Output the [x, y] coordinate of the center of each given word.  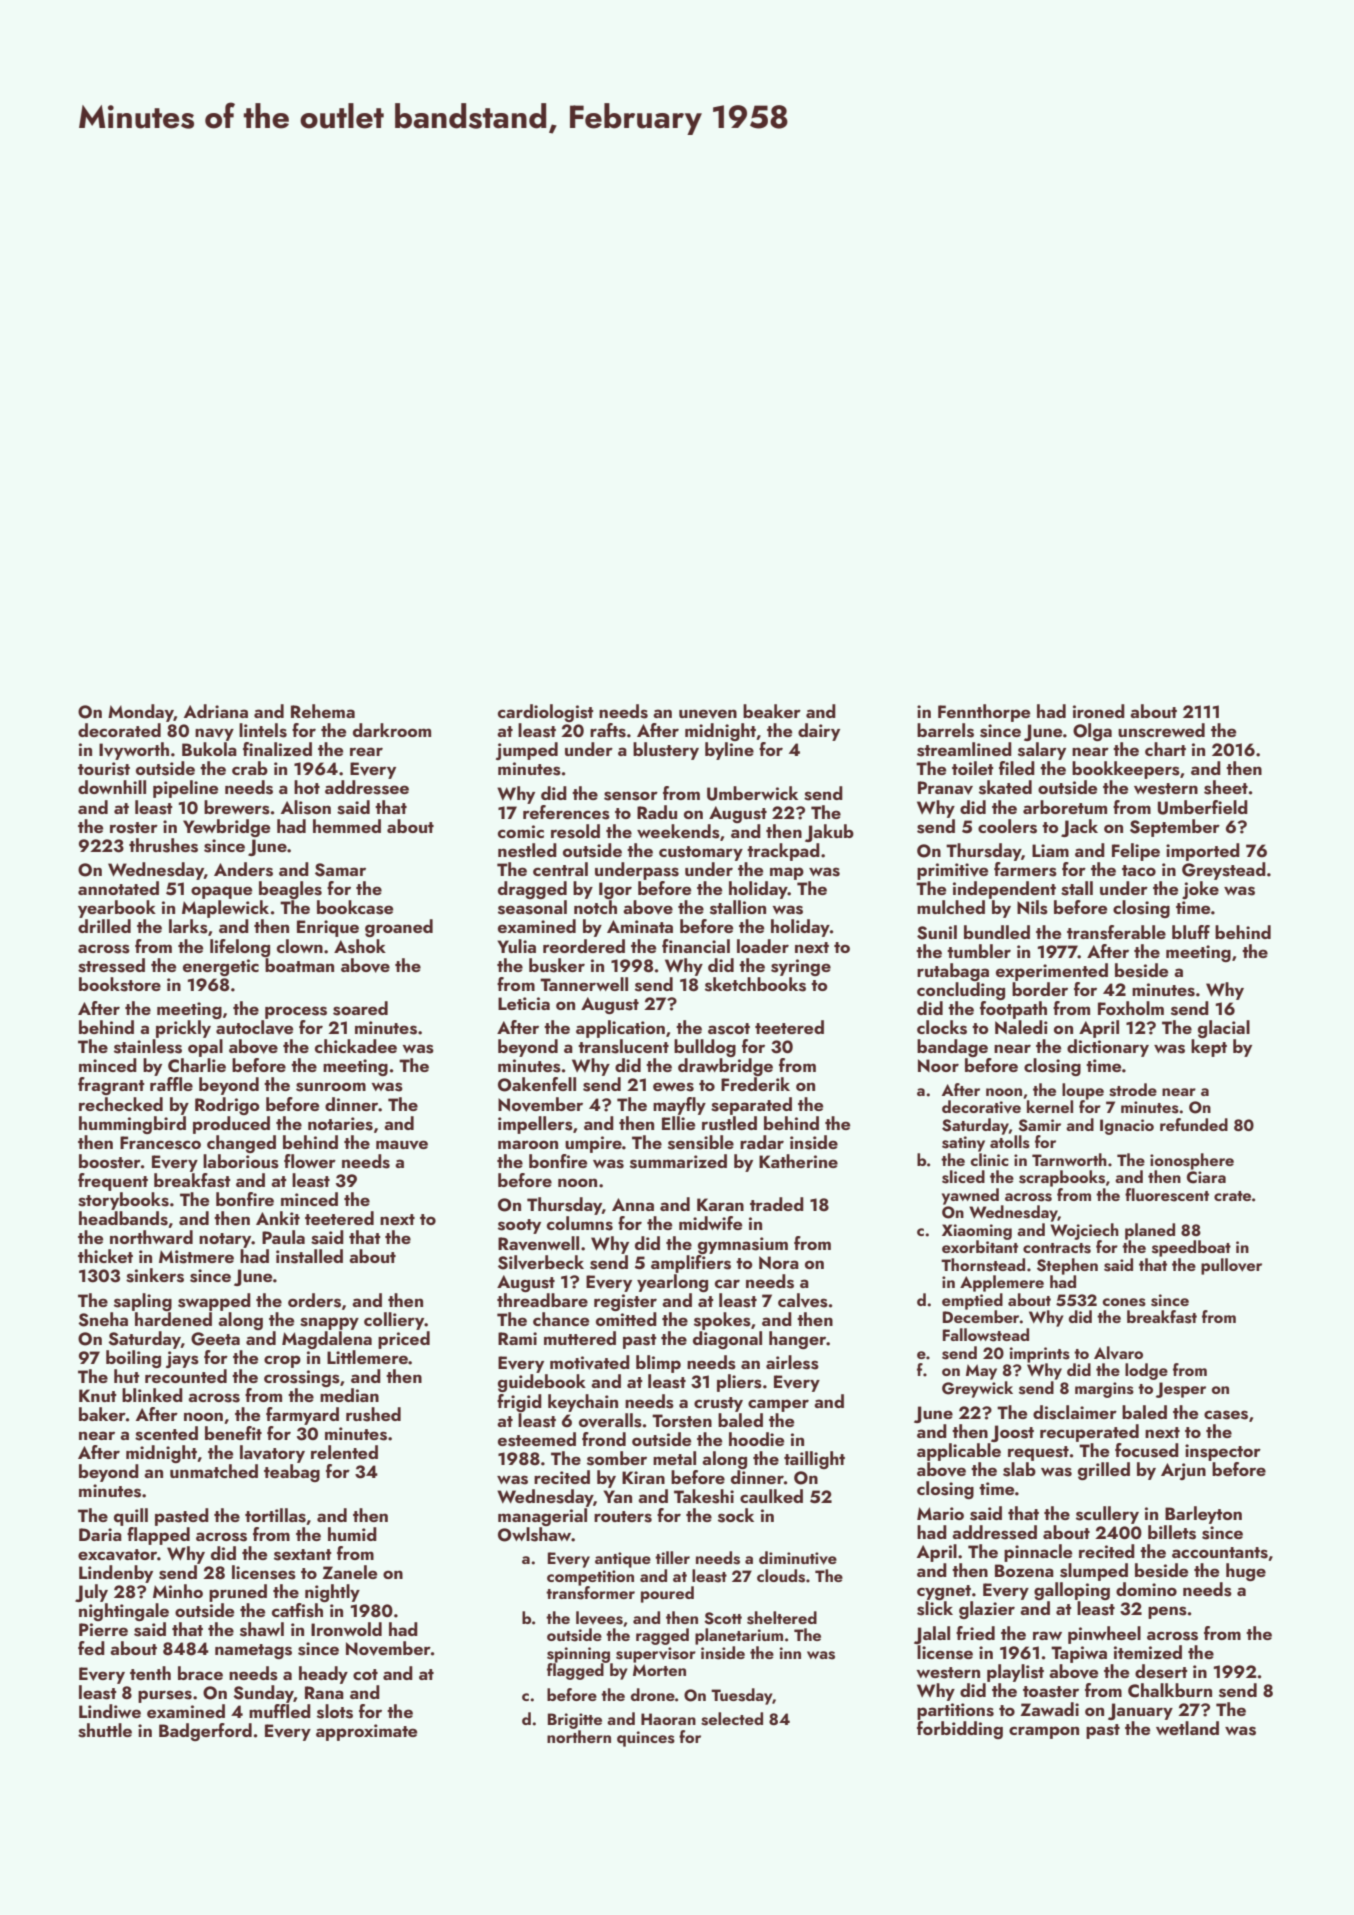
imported [1203, 852]
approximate [366, 1732]
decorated [119, 730]
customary [701, 853]
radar [762, 1142]
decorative [981, 1107]
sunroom [331, 1087]
